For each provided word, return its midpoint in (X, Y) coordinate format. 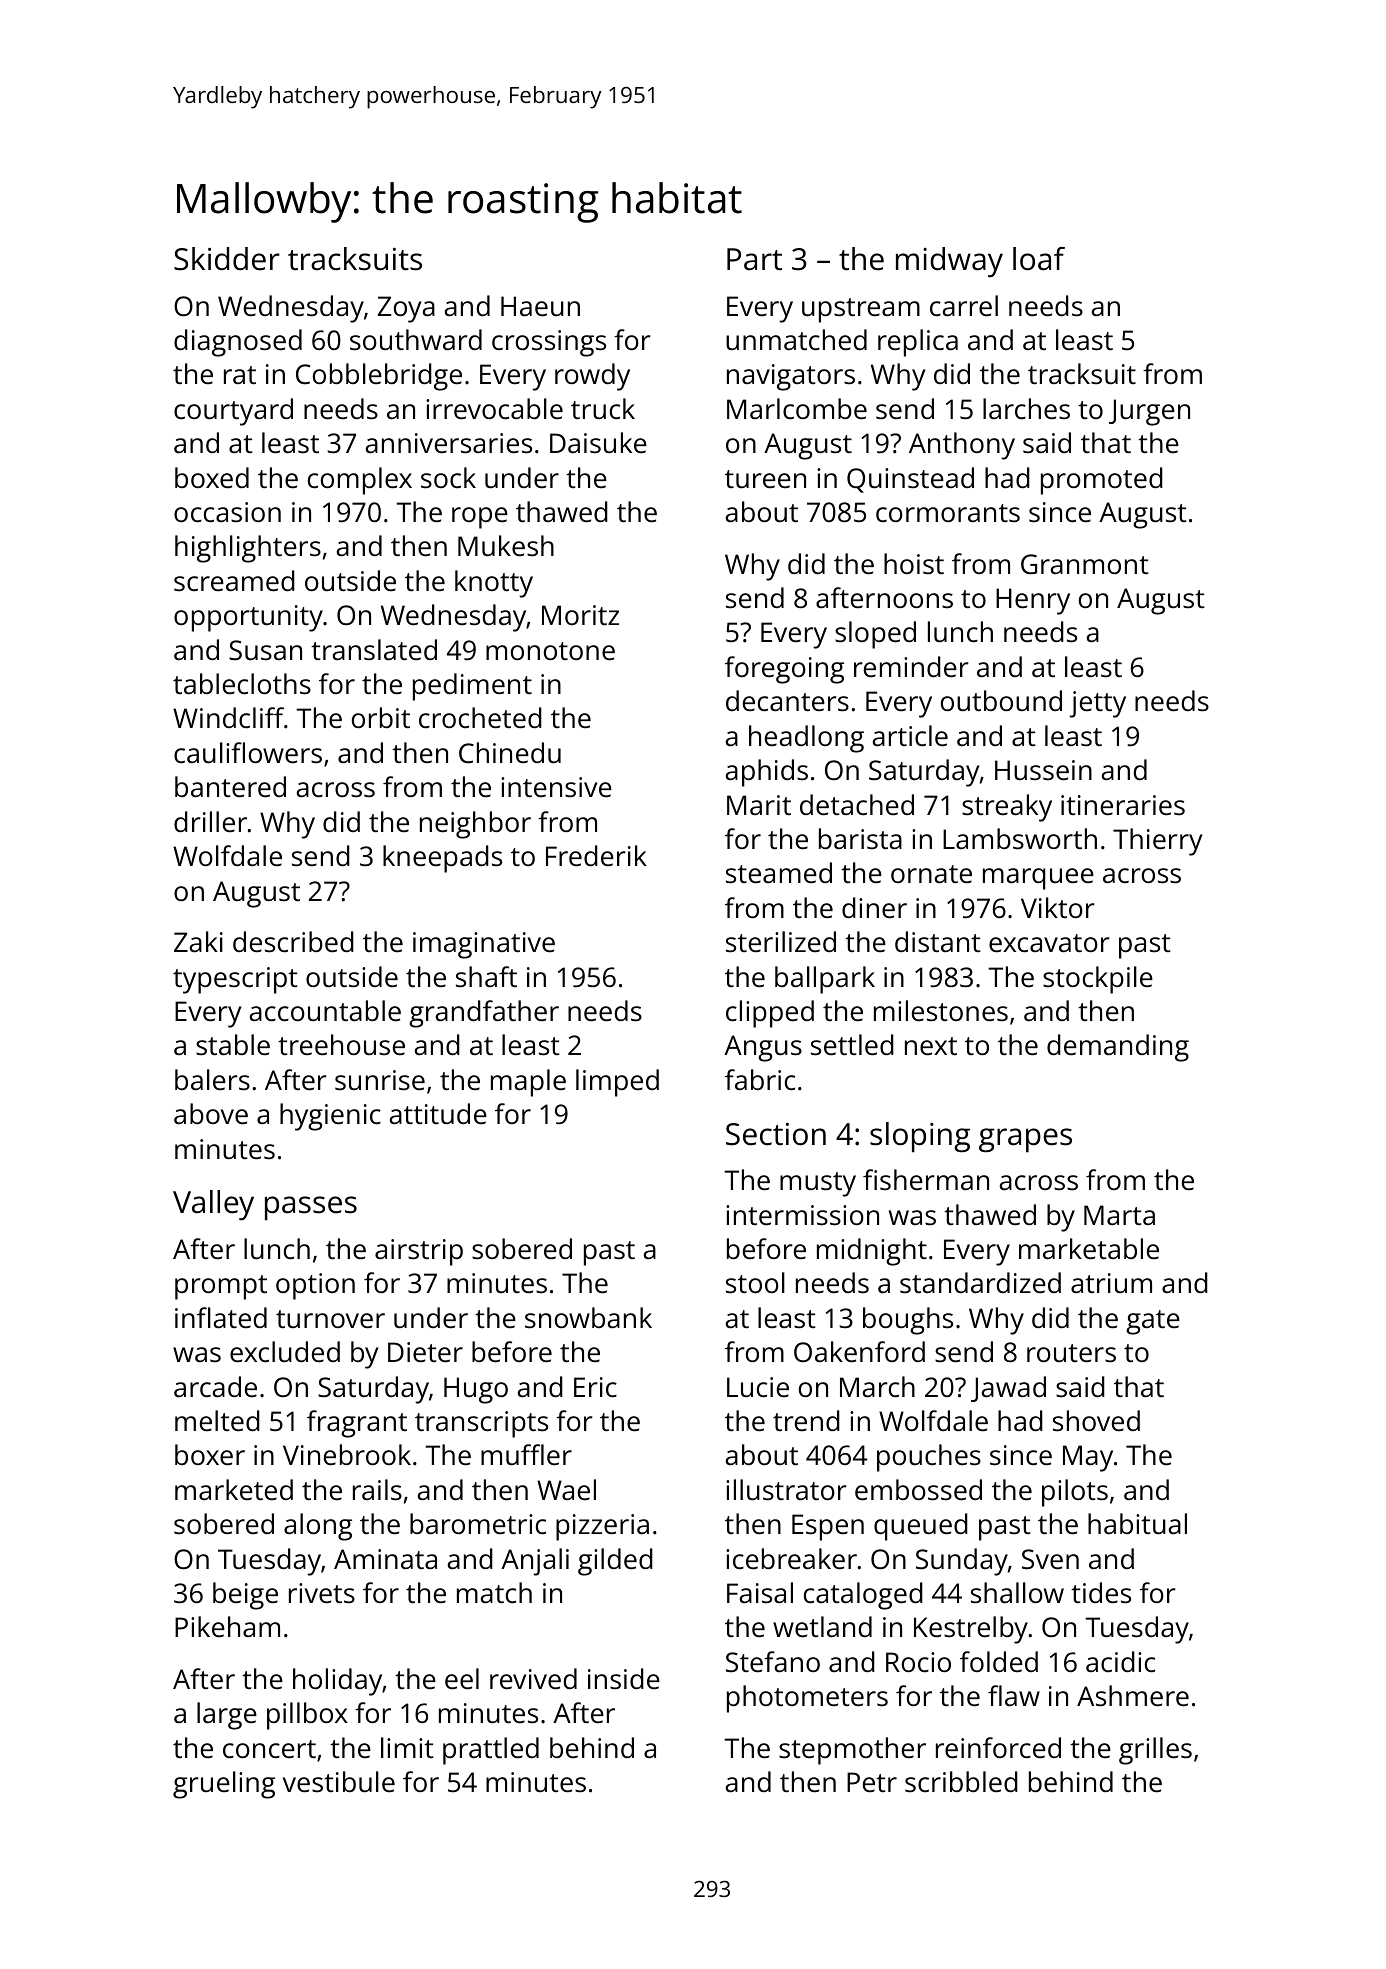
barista (860, 838)
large (227, 1716)
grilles (1155, 1751)
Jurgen (1149, 412)
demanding (1118, 1048)
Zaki (198, 941)
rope (480, 518)
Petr (872, 1782)
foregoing (784, 670)
